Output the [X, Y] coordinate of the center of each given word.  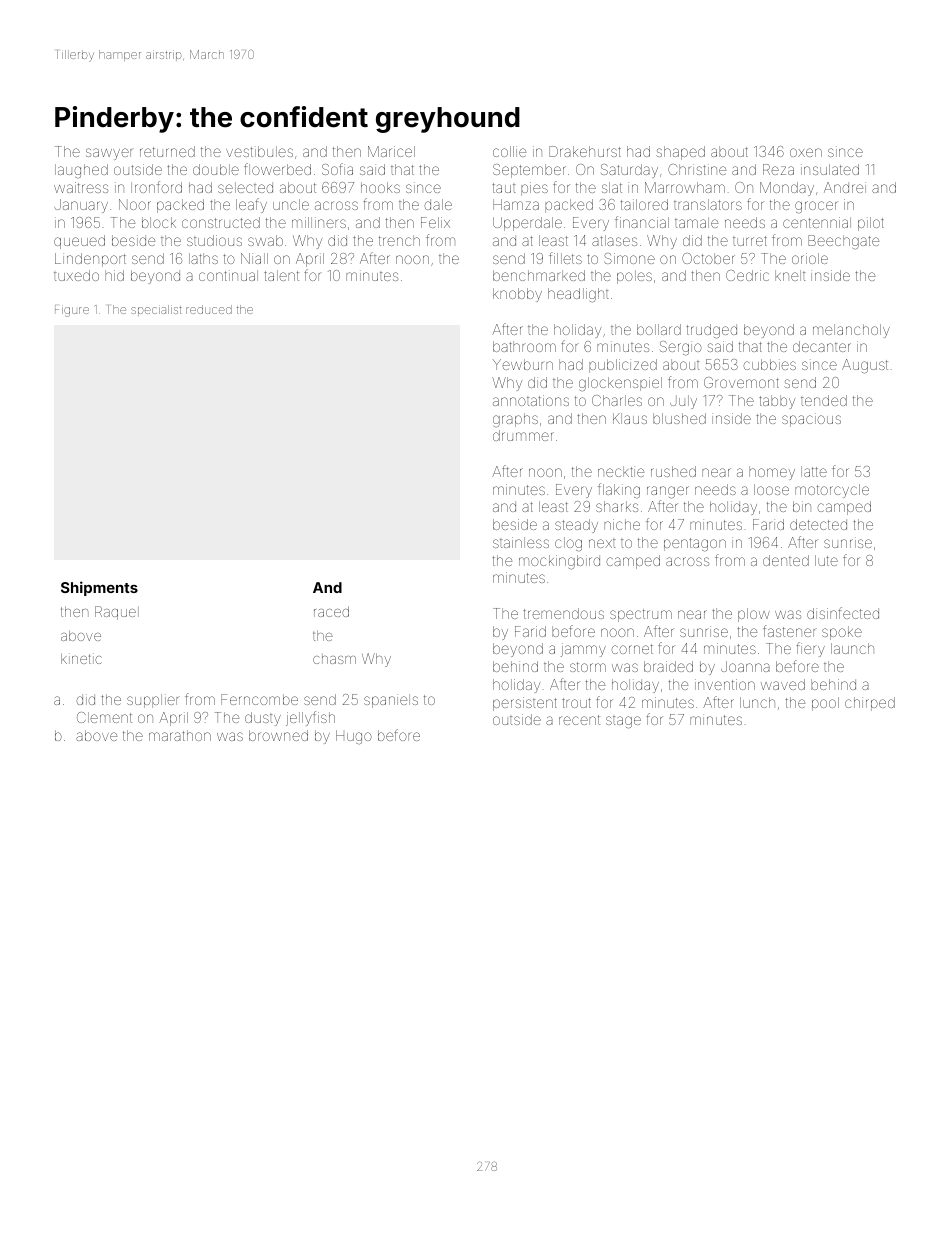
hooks [380, 187]
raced [331, 611]
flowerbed [277, 169]
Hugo [354, 737]
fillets [565, 258]
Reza [778, 169]
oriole [810, 258]
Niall [254, 258]
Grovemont [741, 382]
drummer [523, 435]
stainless [521, 542]
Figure [72, 311]
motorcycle [832, 491]
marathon [180, 735]
